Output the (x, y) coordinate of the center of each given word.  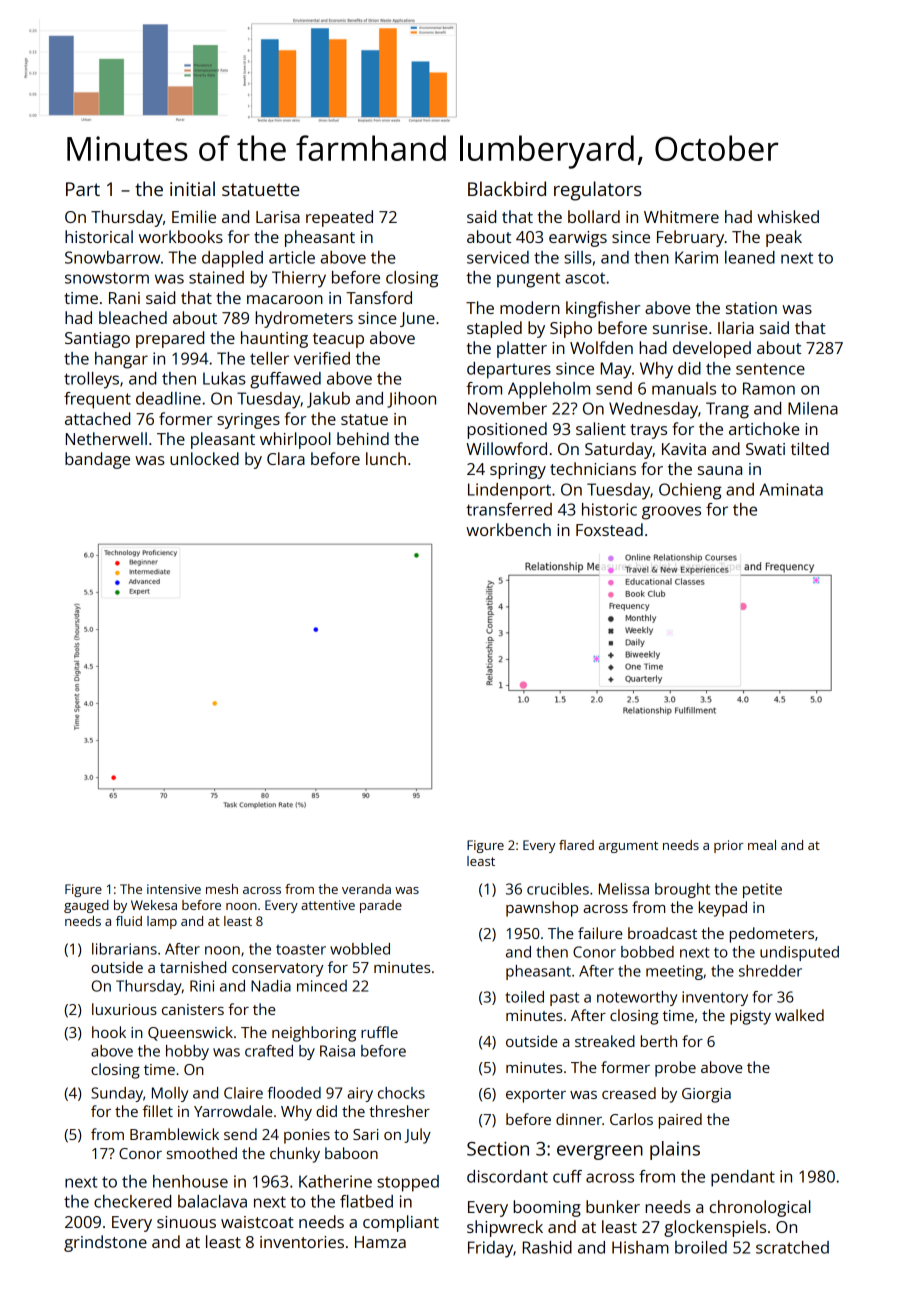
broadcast (662, 933)
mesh (222, 889)
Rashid (547, 1247)
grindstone (105, 1243)
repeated (339, 218)
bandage (97, 460)
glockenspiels (715, 1228)
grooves (671, 513)
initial (192, 188)
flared (576, 845)
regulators (598, 191)
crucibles (558, 889)
